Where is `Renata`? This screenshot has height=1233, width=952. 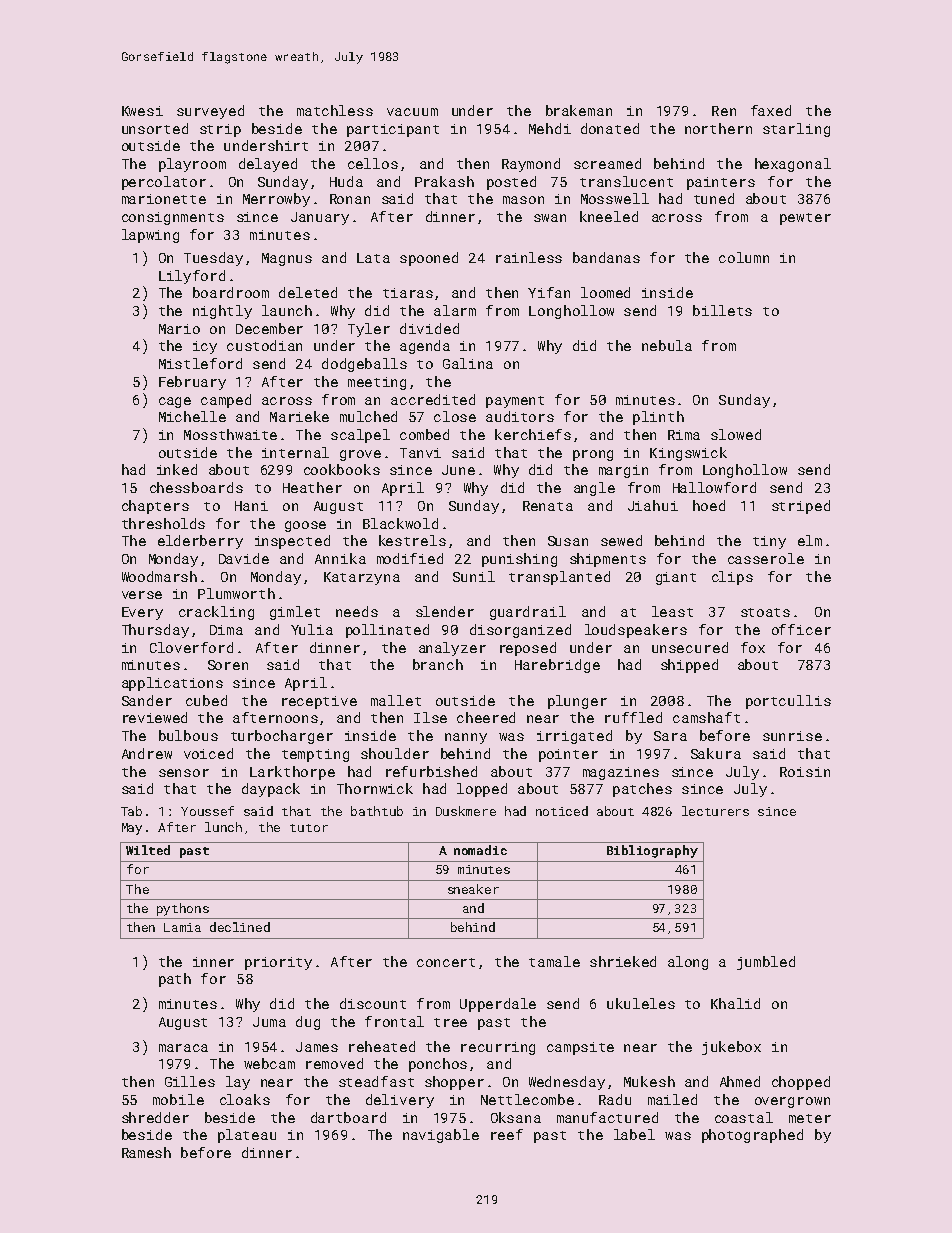 Renata is located at coordinates (548, 506).
